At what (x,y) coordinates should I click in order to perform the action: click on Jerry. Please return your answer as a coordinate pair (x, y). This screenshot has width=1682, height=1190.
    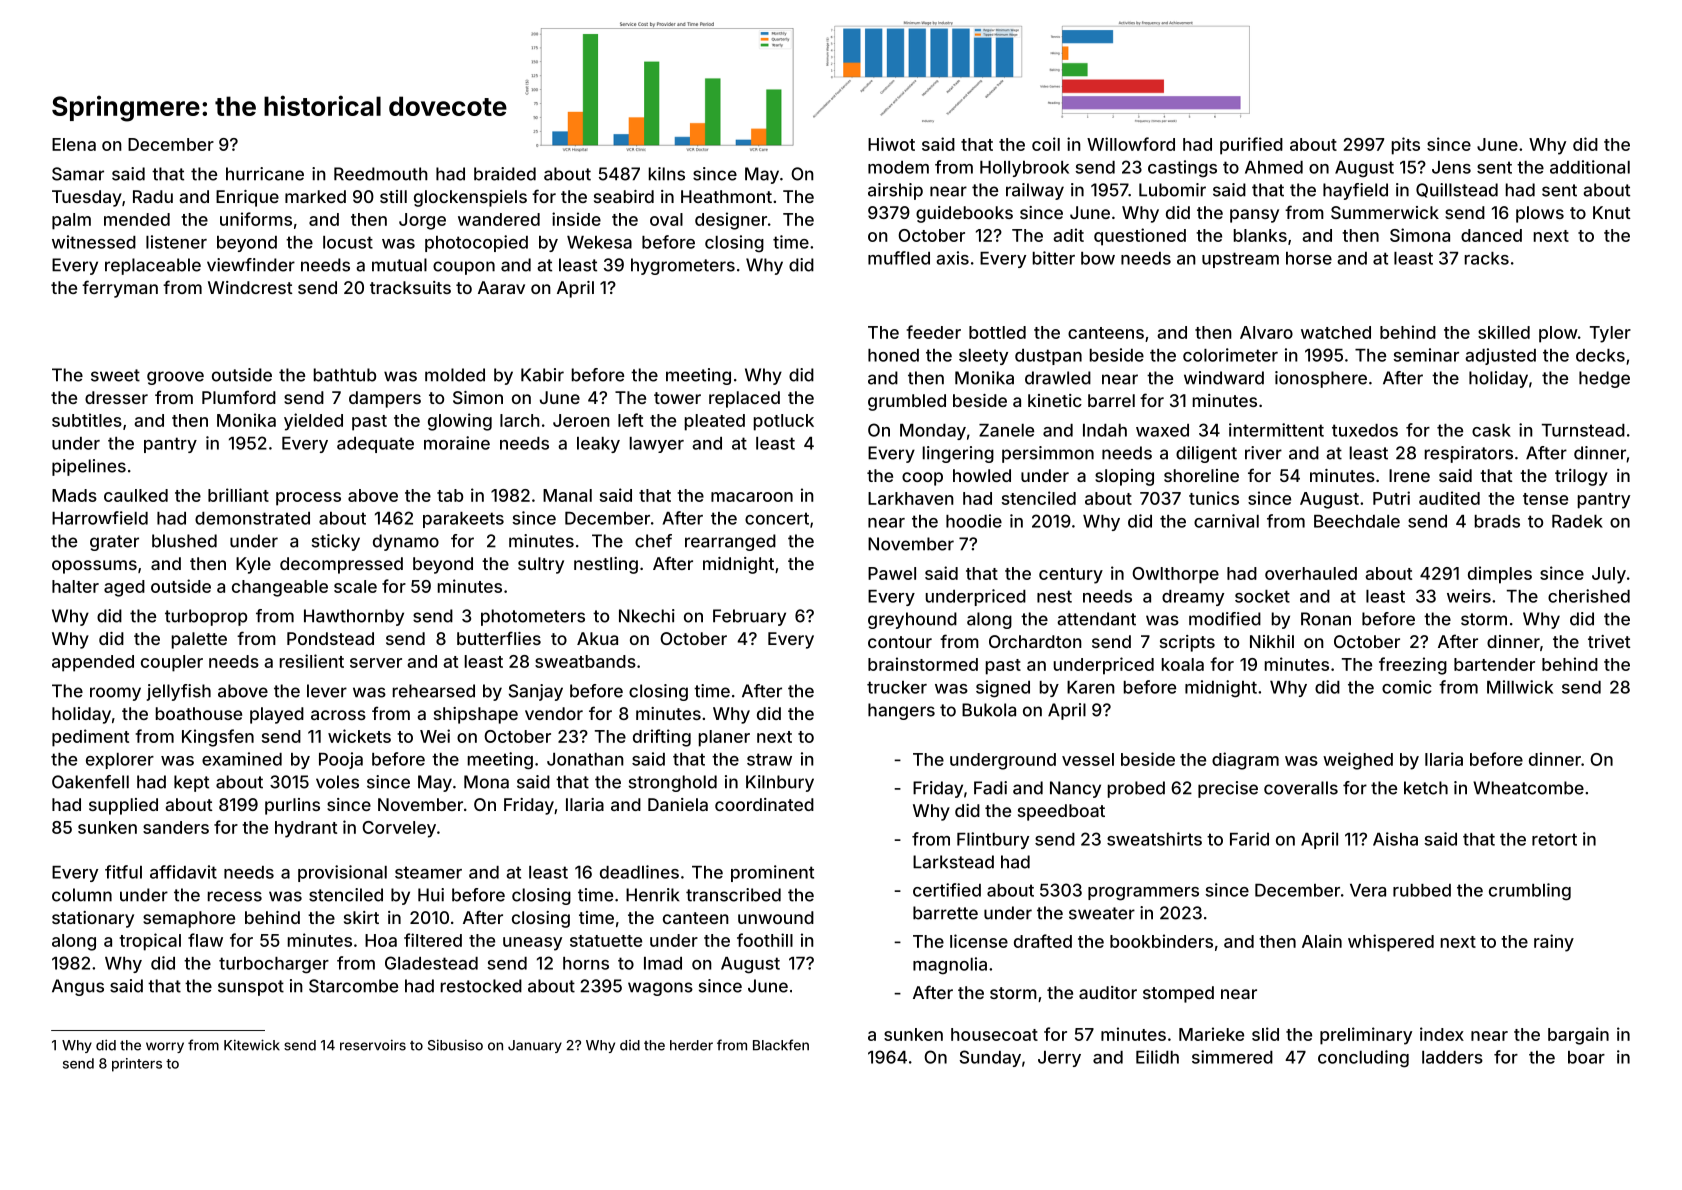
    Looking at the image, I should click on (1059, 1059).
